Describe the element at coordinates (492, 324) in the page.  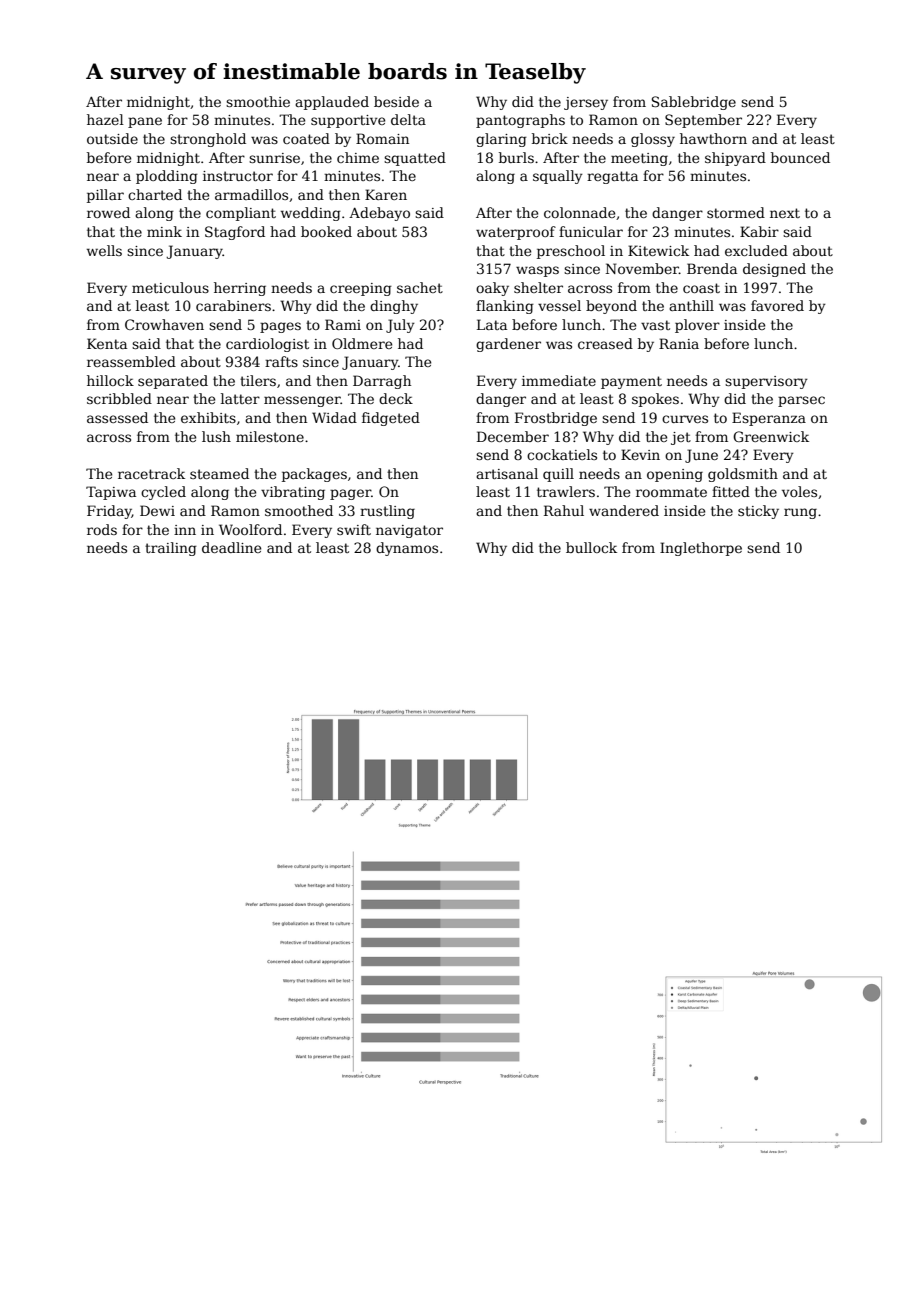
I see `Lata` at that location.
